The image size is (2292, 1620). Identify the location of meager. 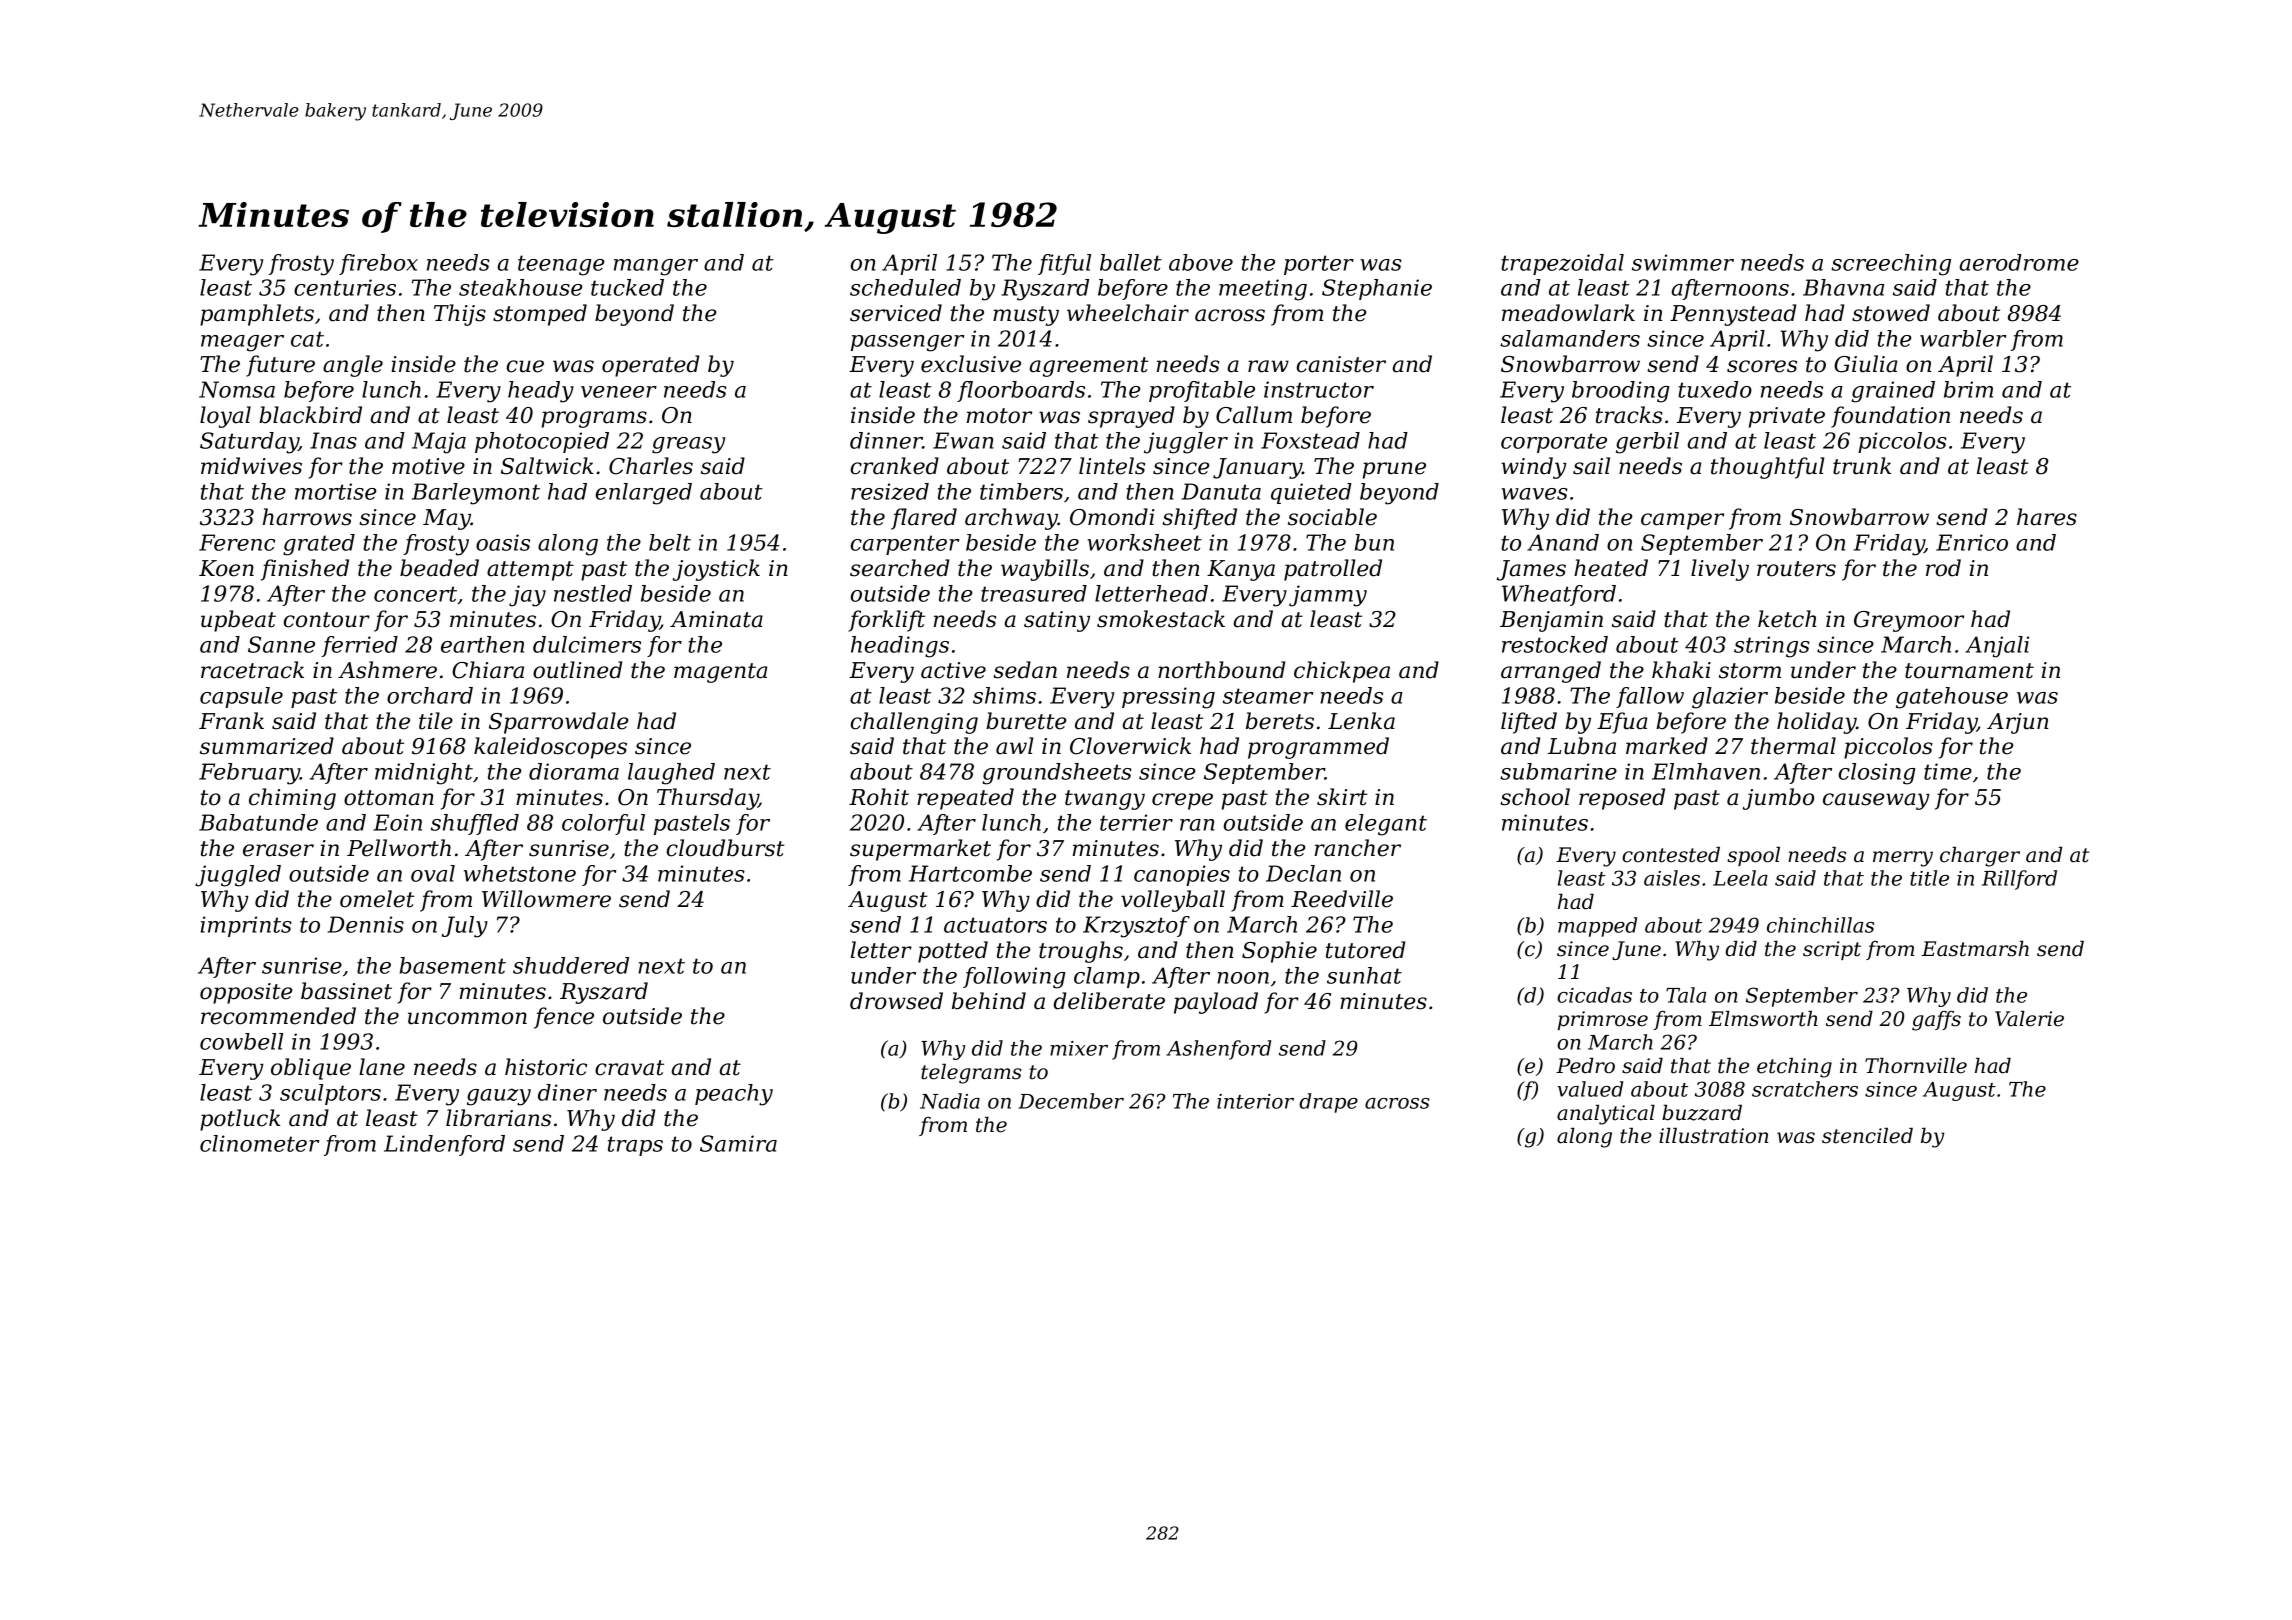
(242, 343).
